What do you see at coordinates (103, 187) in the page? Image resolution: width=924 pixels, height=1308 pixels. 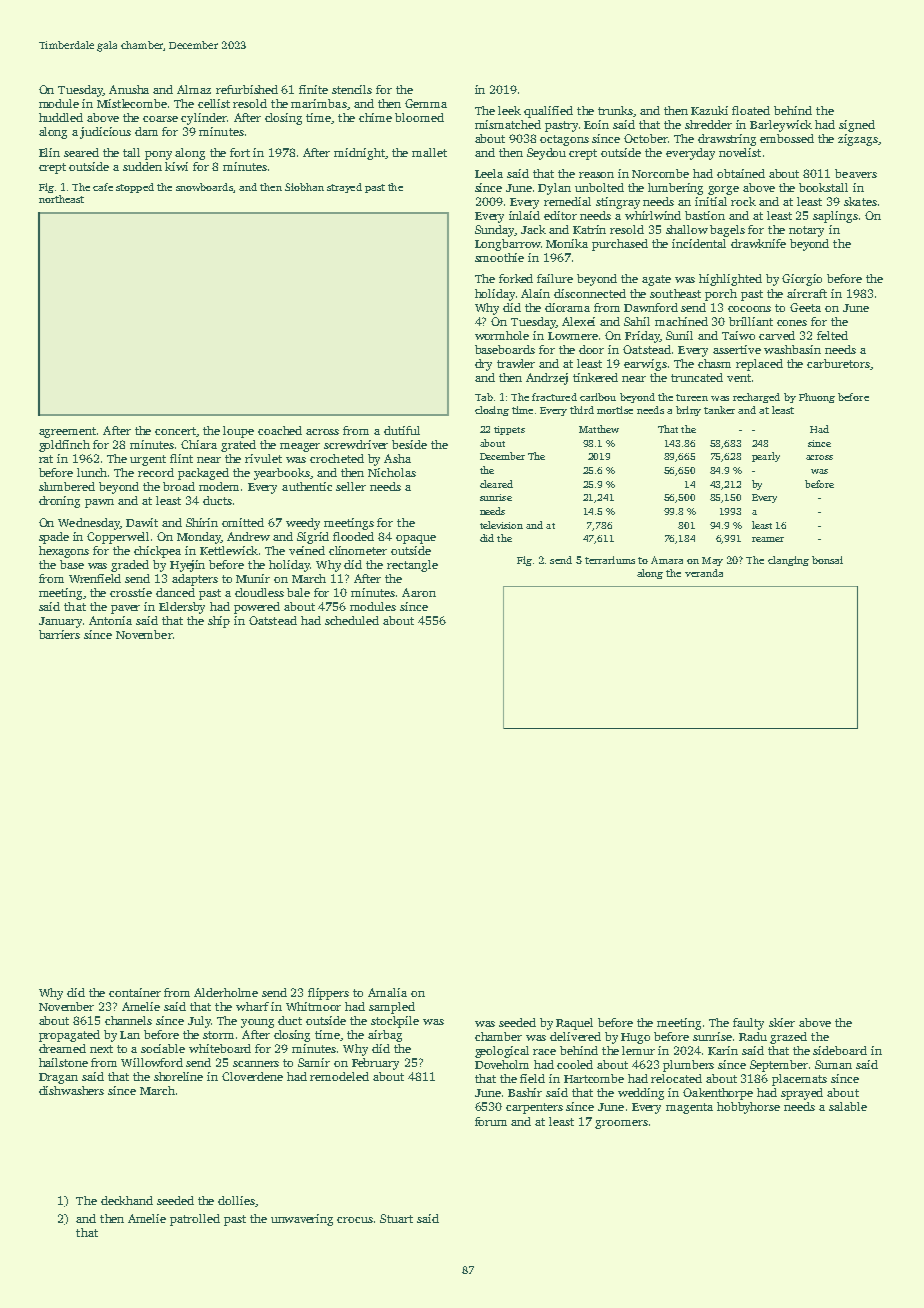 I see `cafe` at bounding box center [103, 187].
